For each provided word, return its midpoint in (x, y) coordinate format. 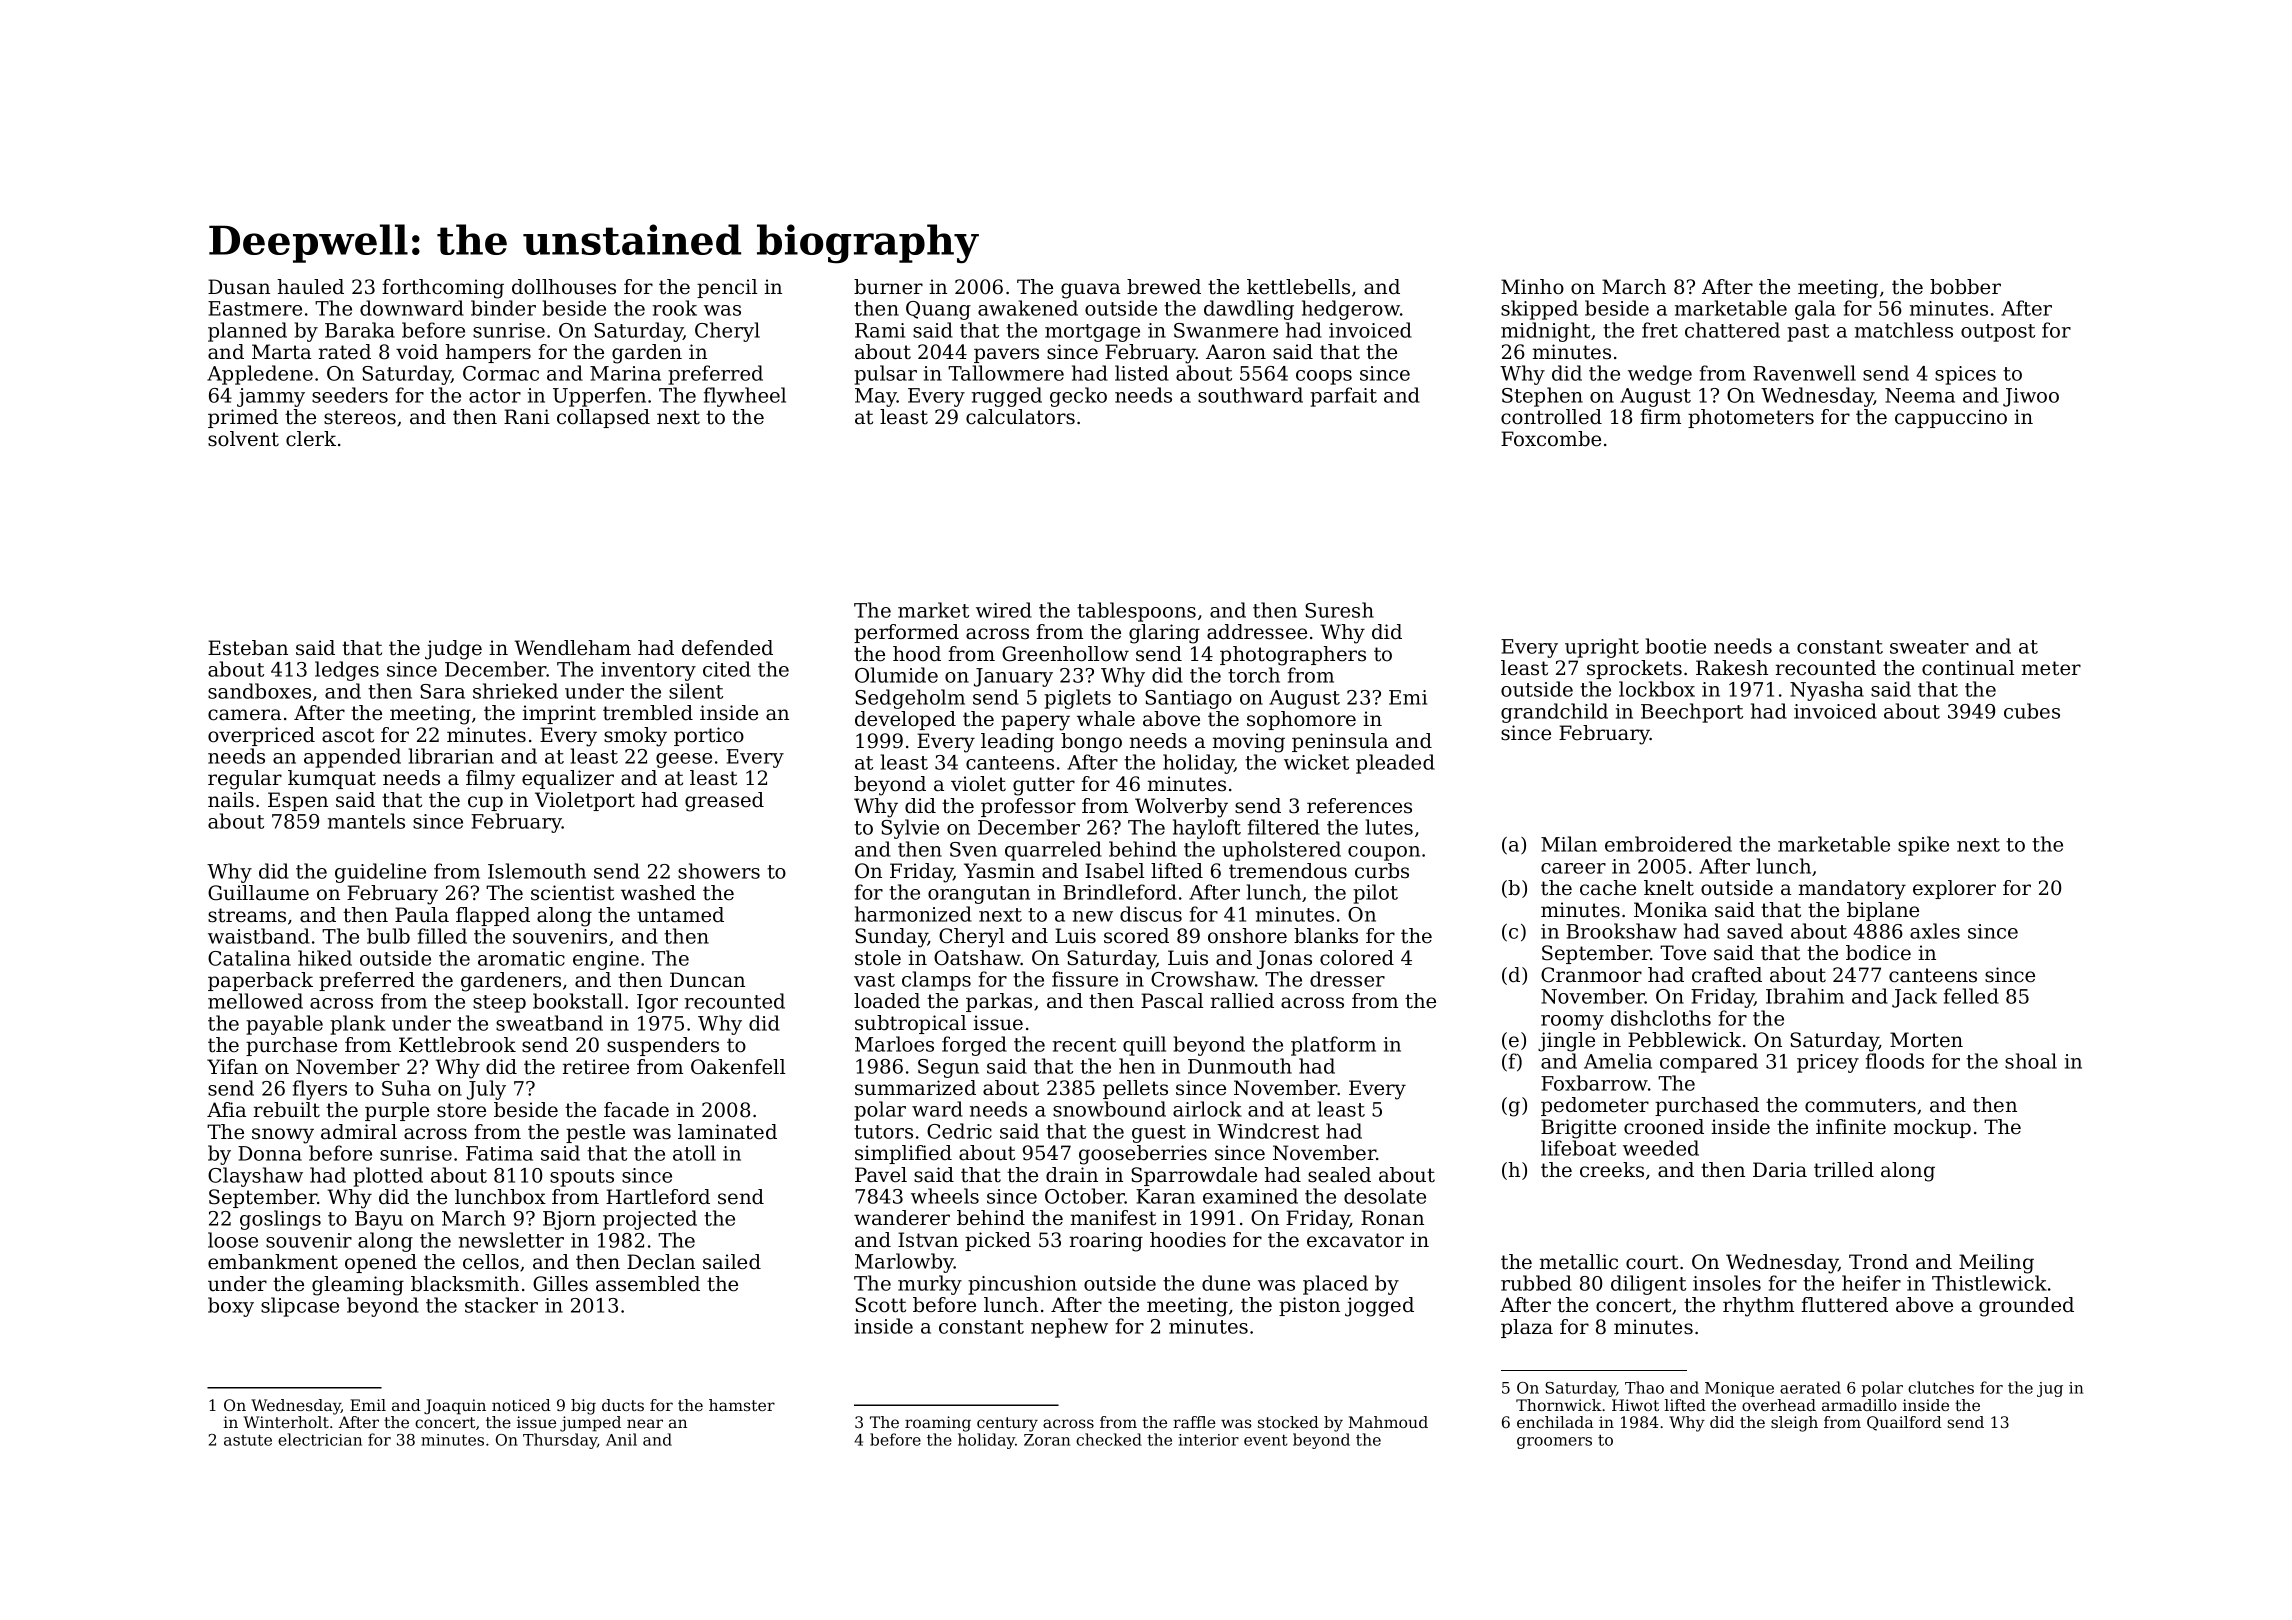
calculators (1020, 417)
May (876, 397)
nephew (1069, 1328)
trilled (1844, 1170)
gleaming (358, 1286)
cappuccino (1951, 418)
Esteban (248, 648)
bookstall (578, 1001)
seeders (350, 395)
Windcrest (1268, 1131)
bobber (1965, 287)
